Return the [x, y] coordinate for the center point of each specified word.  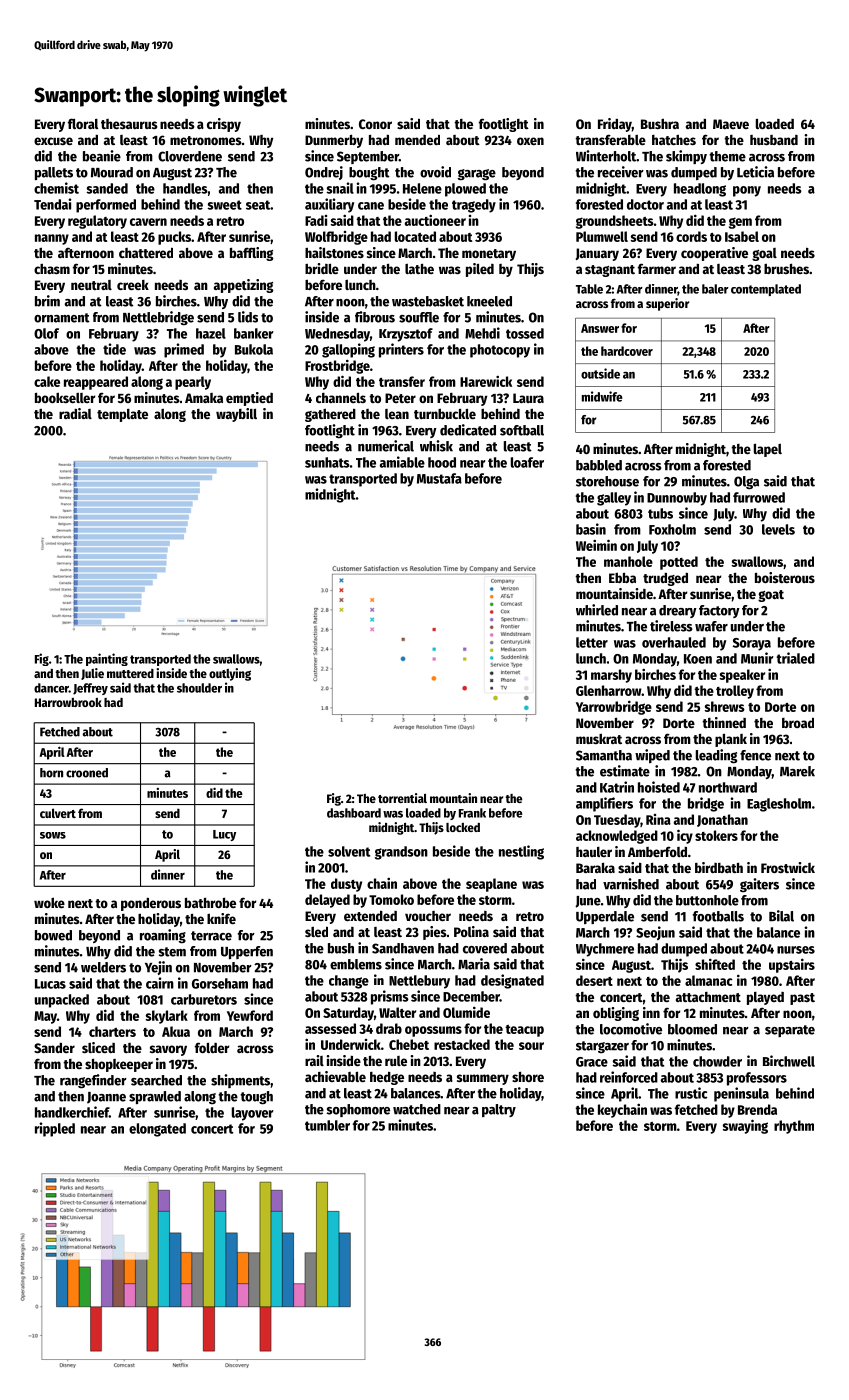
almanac [709, 980]
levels [778, 529]
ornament [62, 318]
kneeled [489, 301]
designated [512, 981]
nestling [521, 852]
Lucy [224, 835]
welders [103, 967]
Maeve [731, 124]
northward [728, 787]
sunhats [327, 462]
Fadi [316, 220]
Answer [600, 328]
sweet [224, 205]
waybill [236, 415]
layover [253, 1114]
